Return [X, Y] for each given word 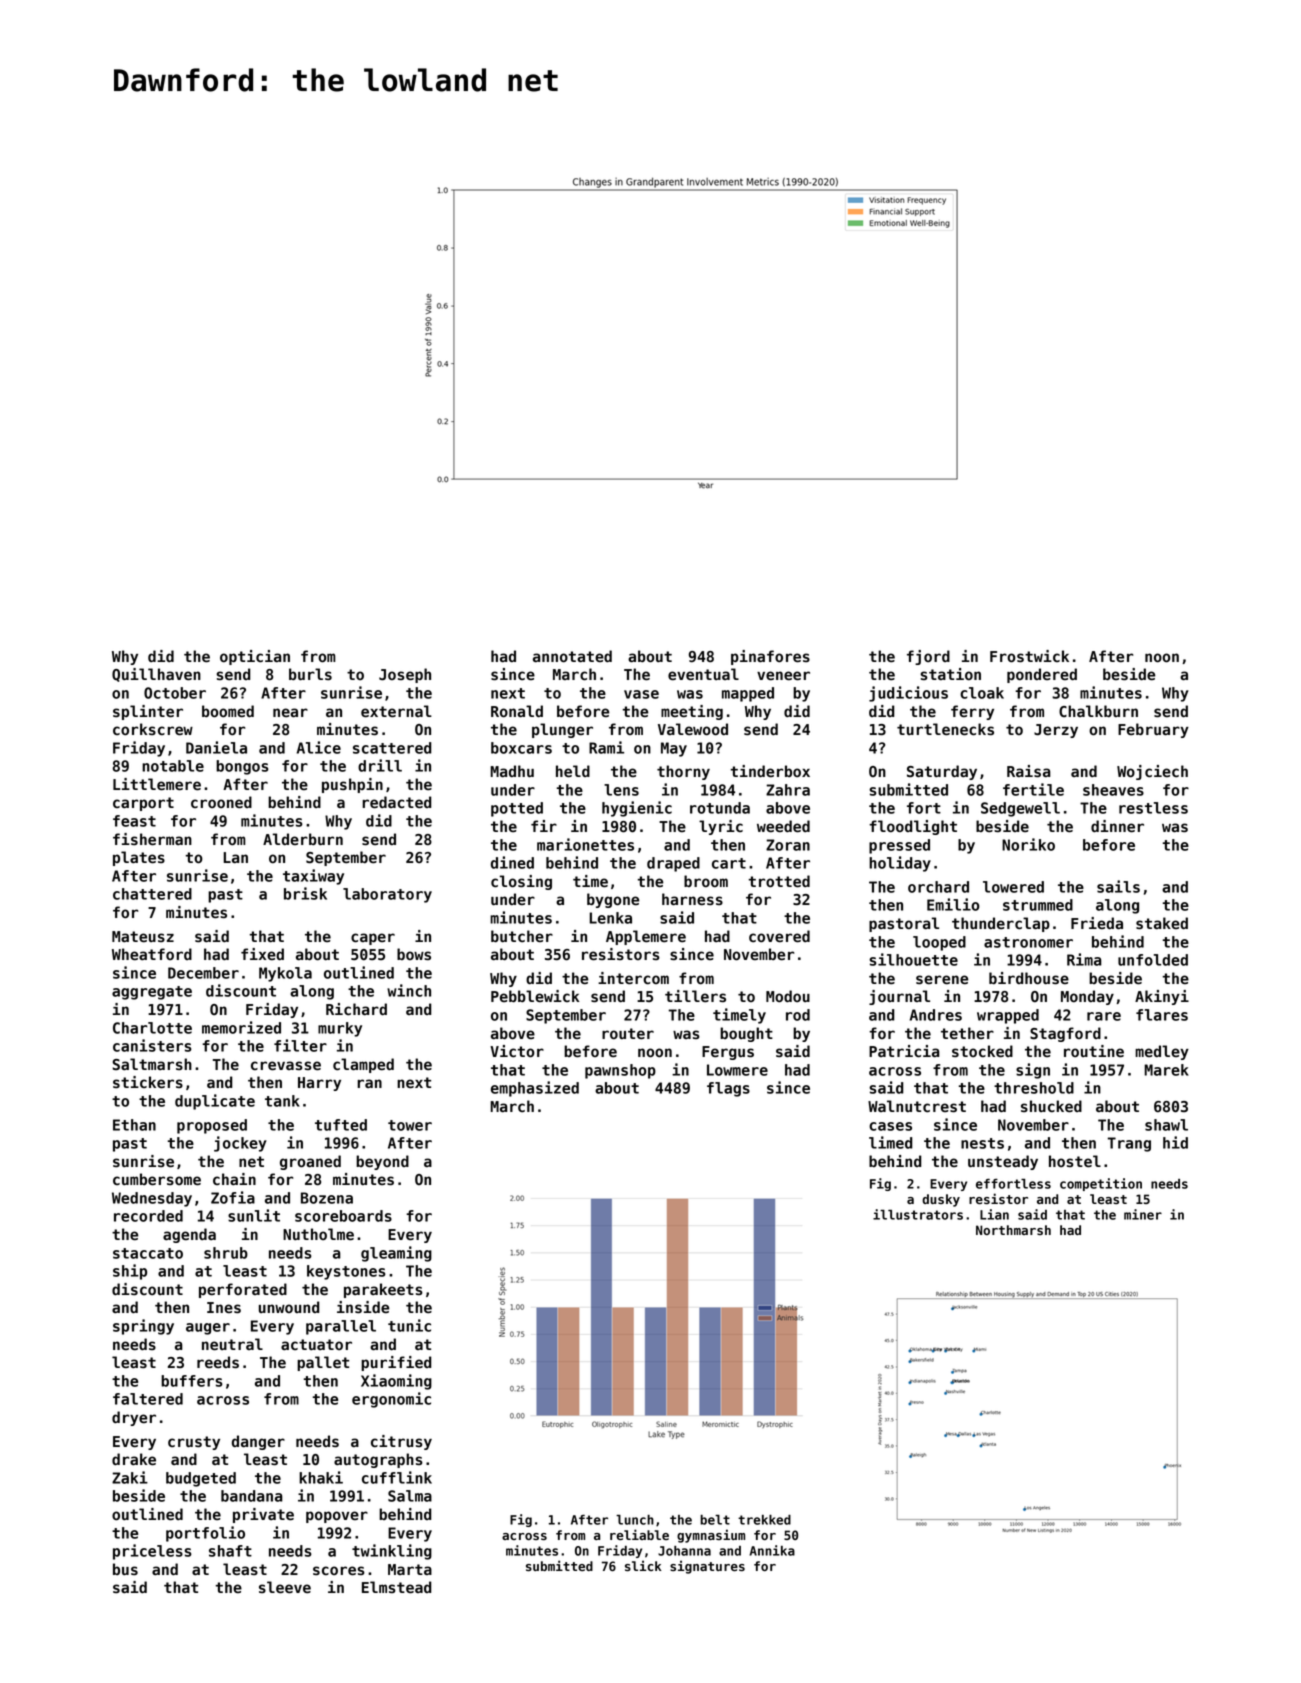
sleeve [285, 1587]
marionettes [585, 844]
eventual [703, 674]
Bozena [327, 1198]
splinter [148, 712]
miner [1143, 1214]
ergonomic [391, 1400]
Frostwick [1029, 656]
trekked [764, 1520]
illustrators [918, 1214]
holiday [900, 864]
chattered [152, 894]
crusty [194, 1443]
